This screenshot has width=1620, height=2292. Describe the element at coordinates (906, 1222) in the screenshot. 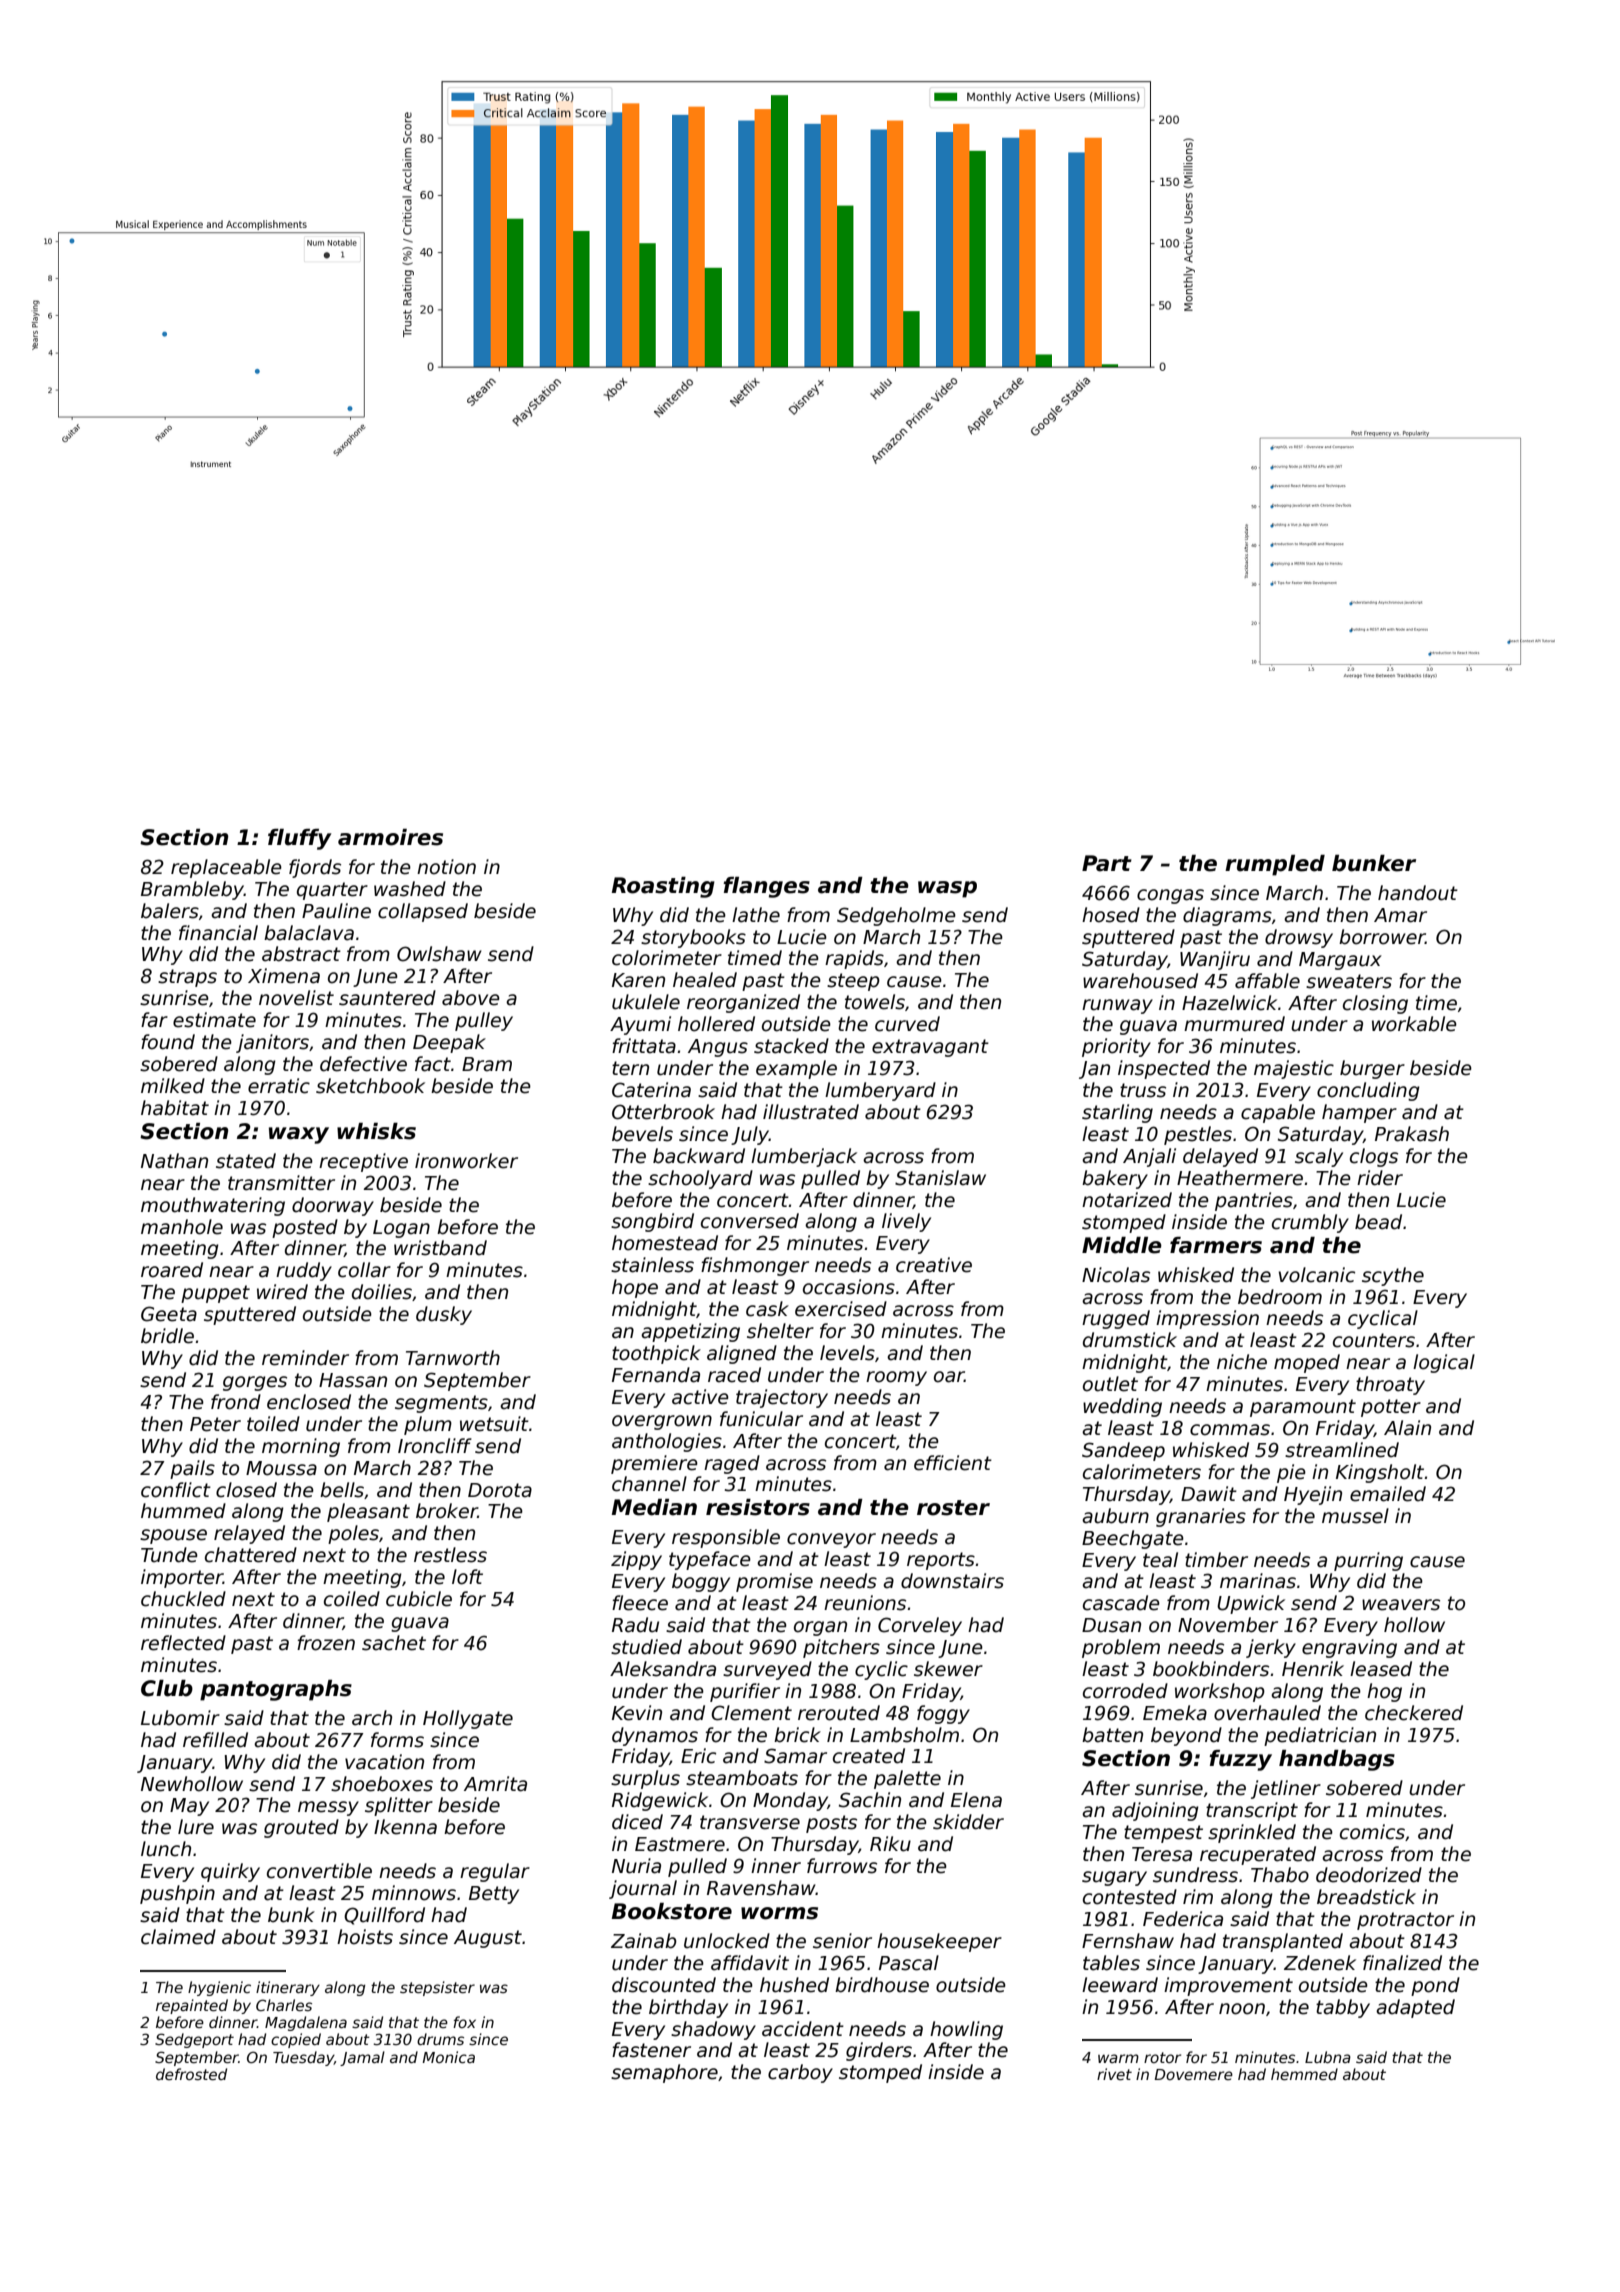

I see `lively` at that location.
